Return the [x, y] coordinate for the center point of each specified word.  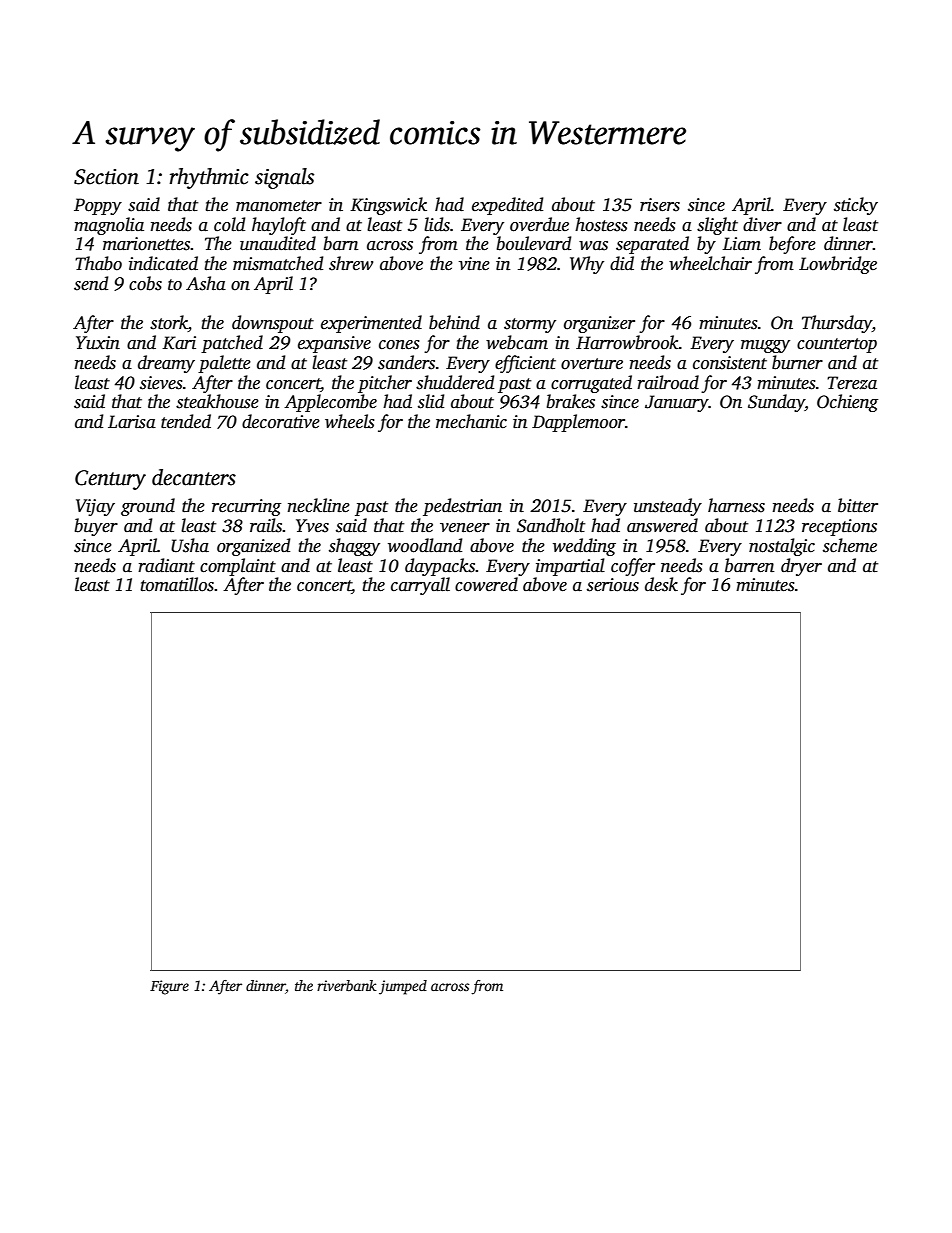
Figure [169, 987]
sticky [856, 206]
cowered [486, 584]
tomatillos [177, 584]
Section [106, 177]
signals [284, 178]
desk [661, 584]
